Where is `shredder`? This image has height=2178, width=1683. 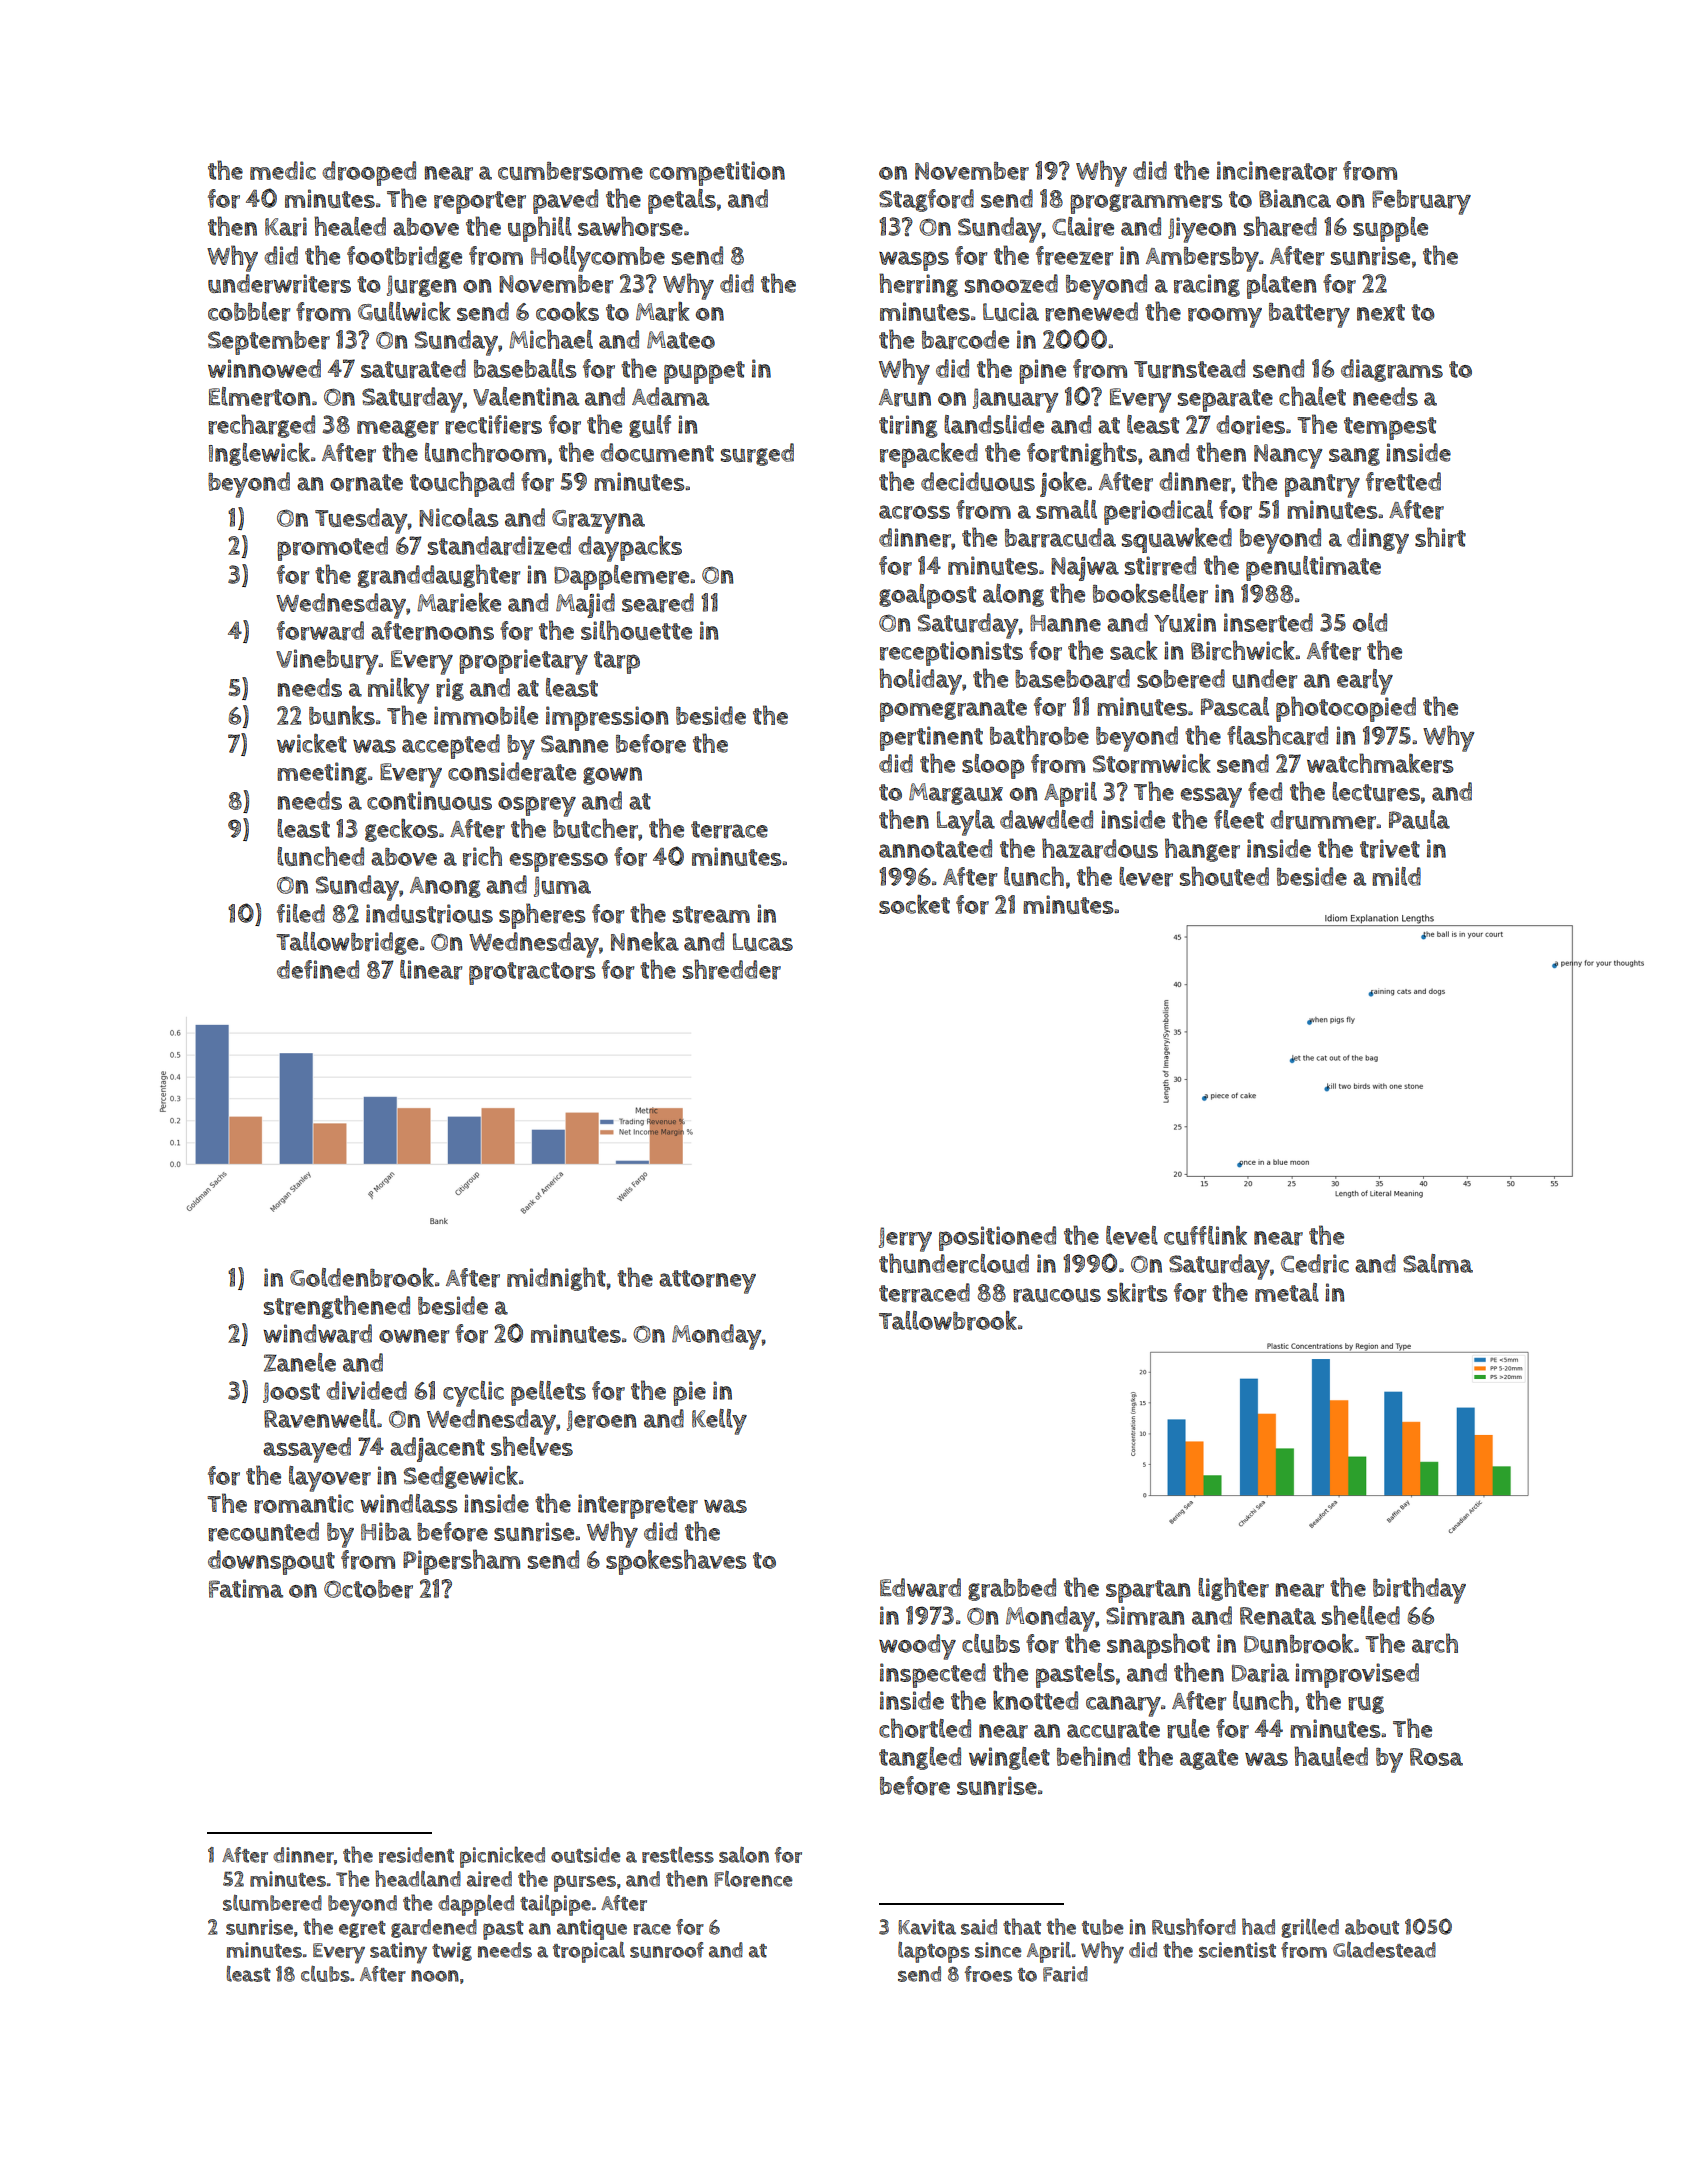 shredder is located at coordinates (732, 969).
